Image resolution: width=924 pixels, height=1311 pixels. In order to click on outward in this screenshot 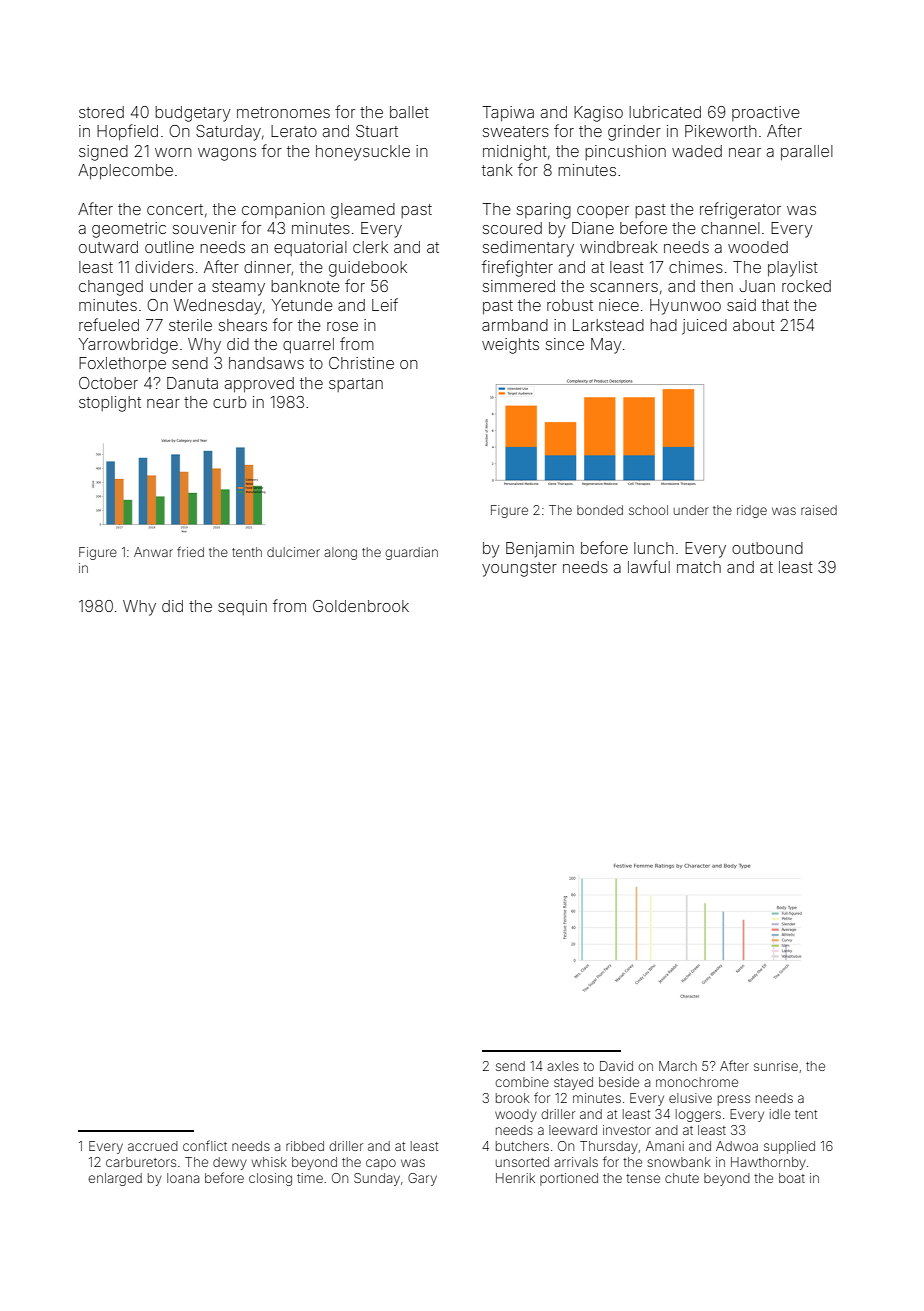, I will do `click(108, 247)`.
